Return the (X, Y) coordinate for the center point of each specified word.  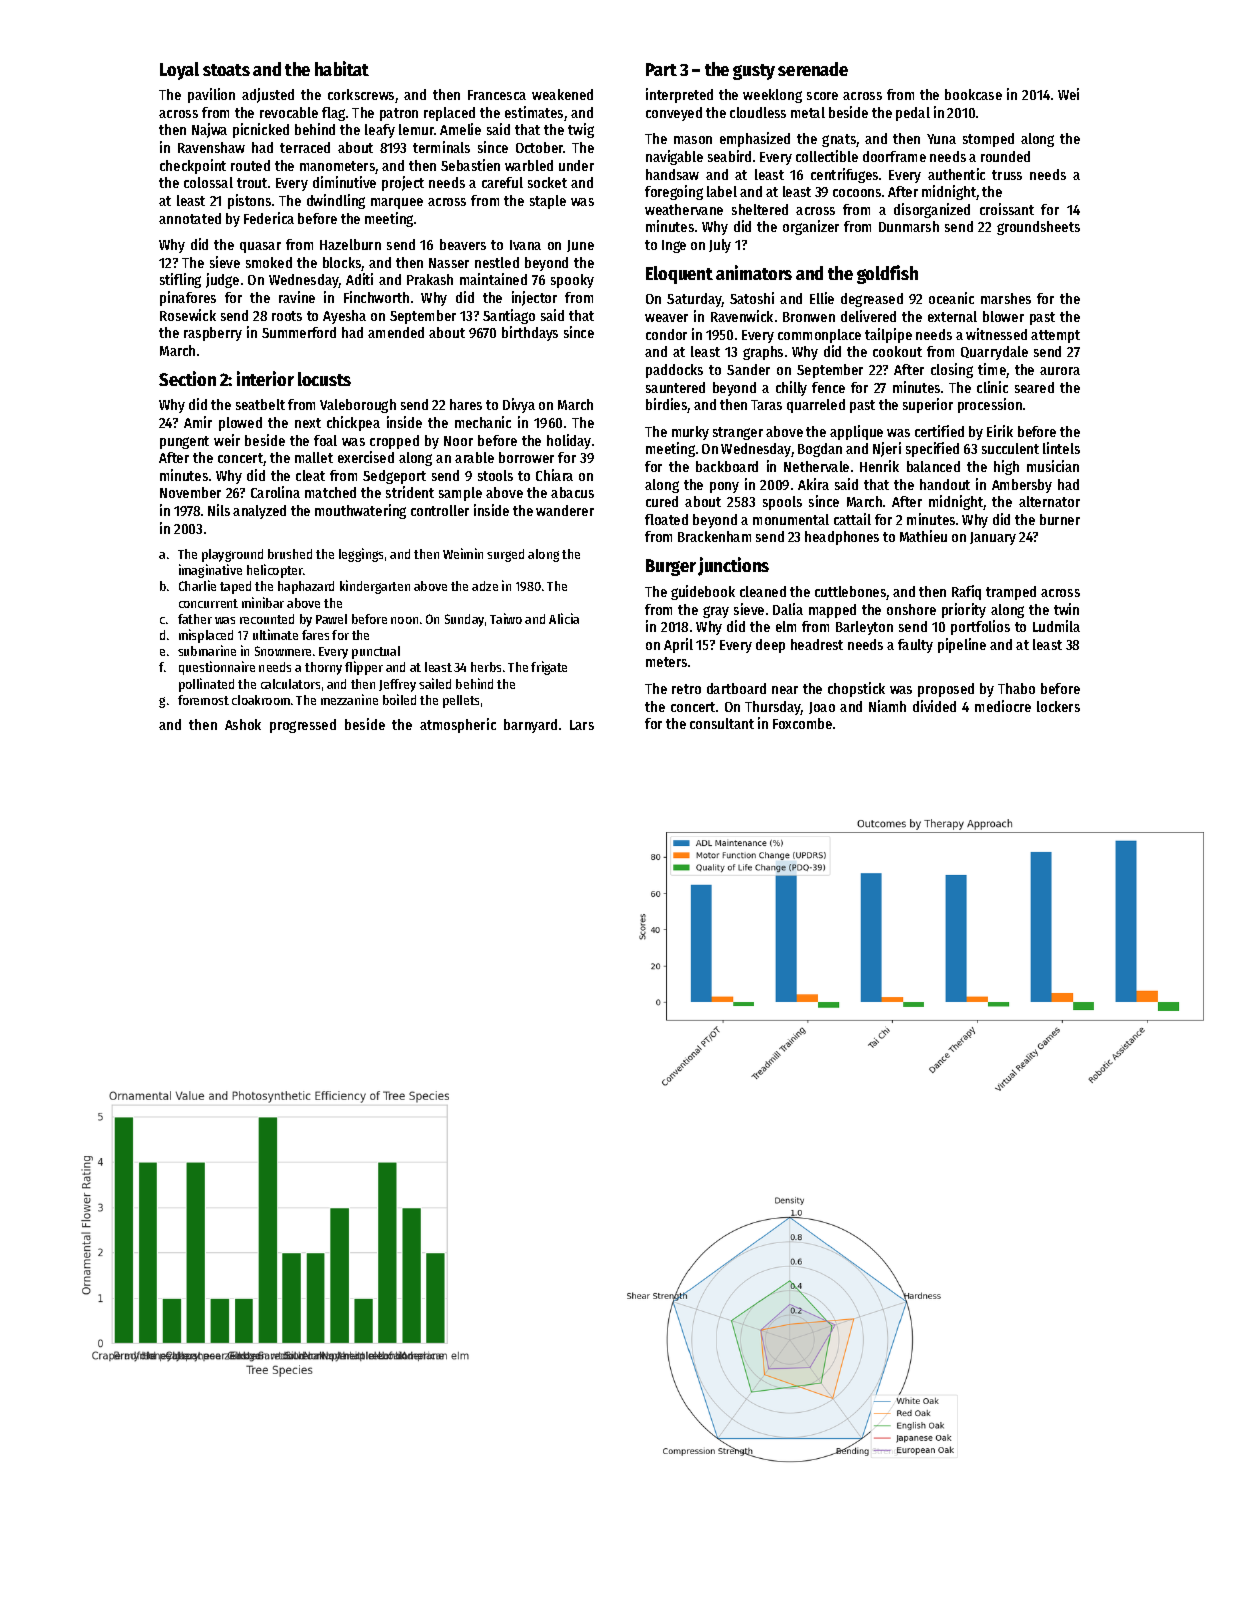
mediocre (1003, 706)
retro (686, 689)
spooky (572, 281)
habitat (342, 68)
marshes (1006, 298)
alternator (1049, 501)
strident (410, 492)
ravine (297, 297)
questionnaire (217, 668)
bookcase (973, 94)
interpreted (679, 95)
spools (782, 503)
